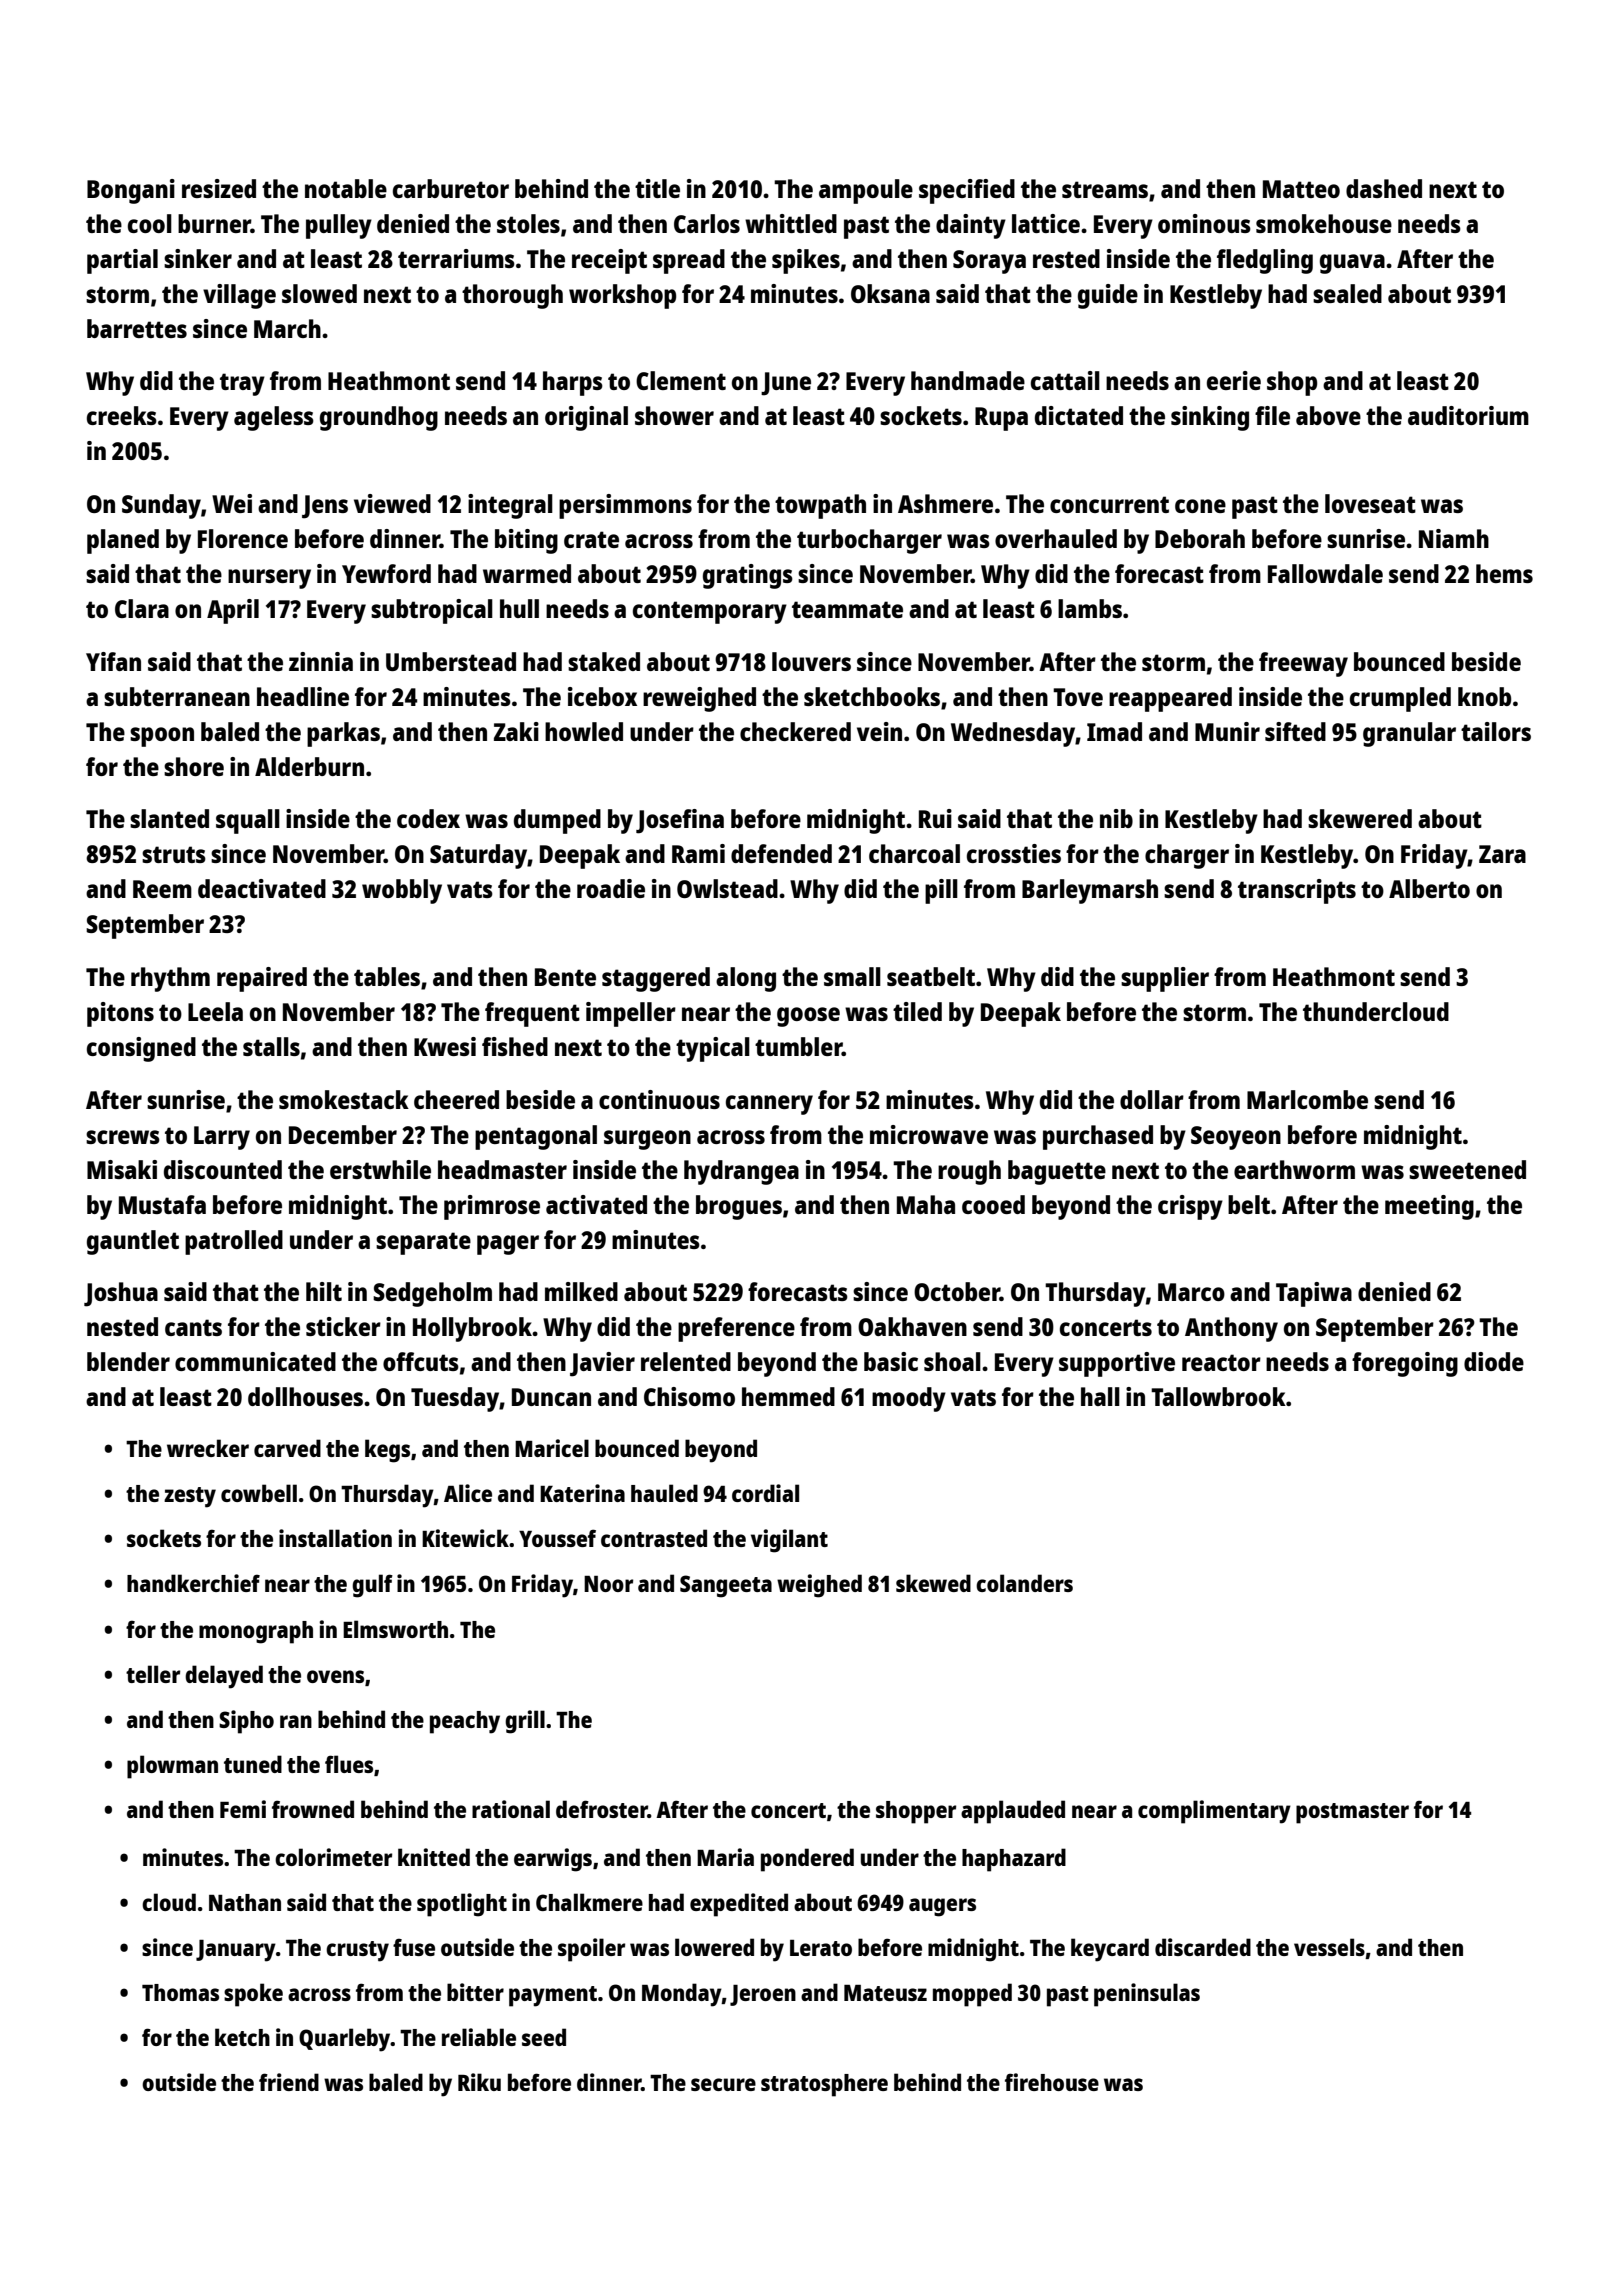  What do you see at coordinates (573, 383) in the page?
I see `harps` at bounding box center [573, 383].
